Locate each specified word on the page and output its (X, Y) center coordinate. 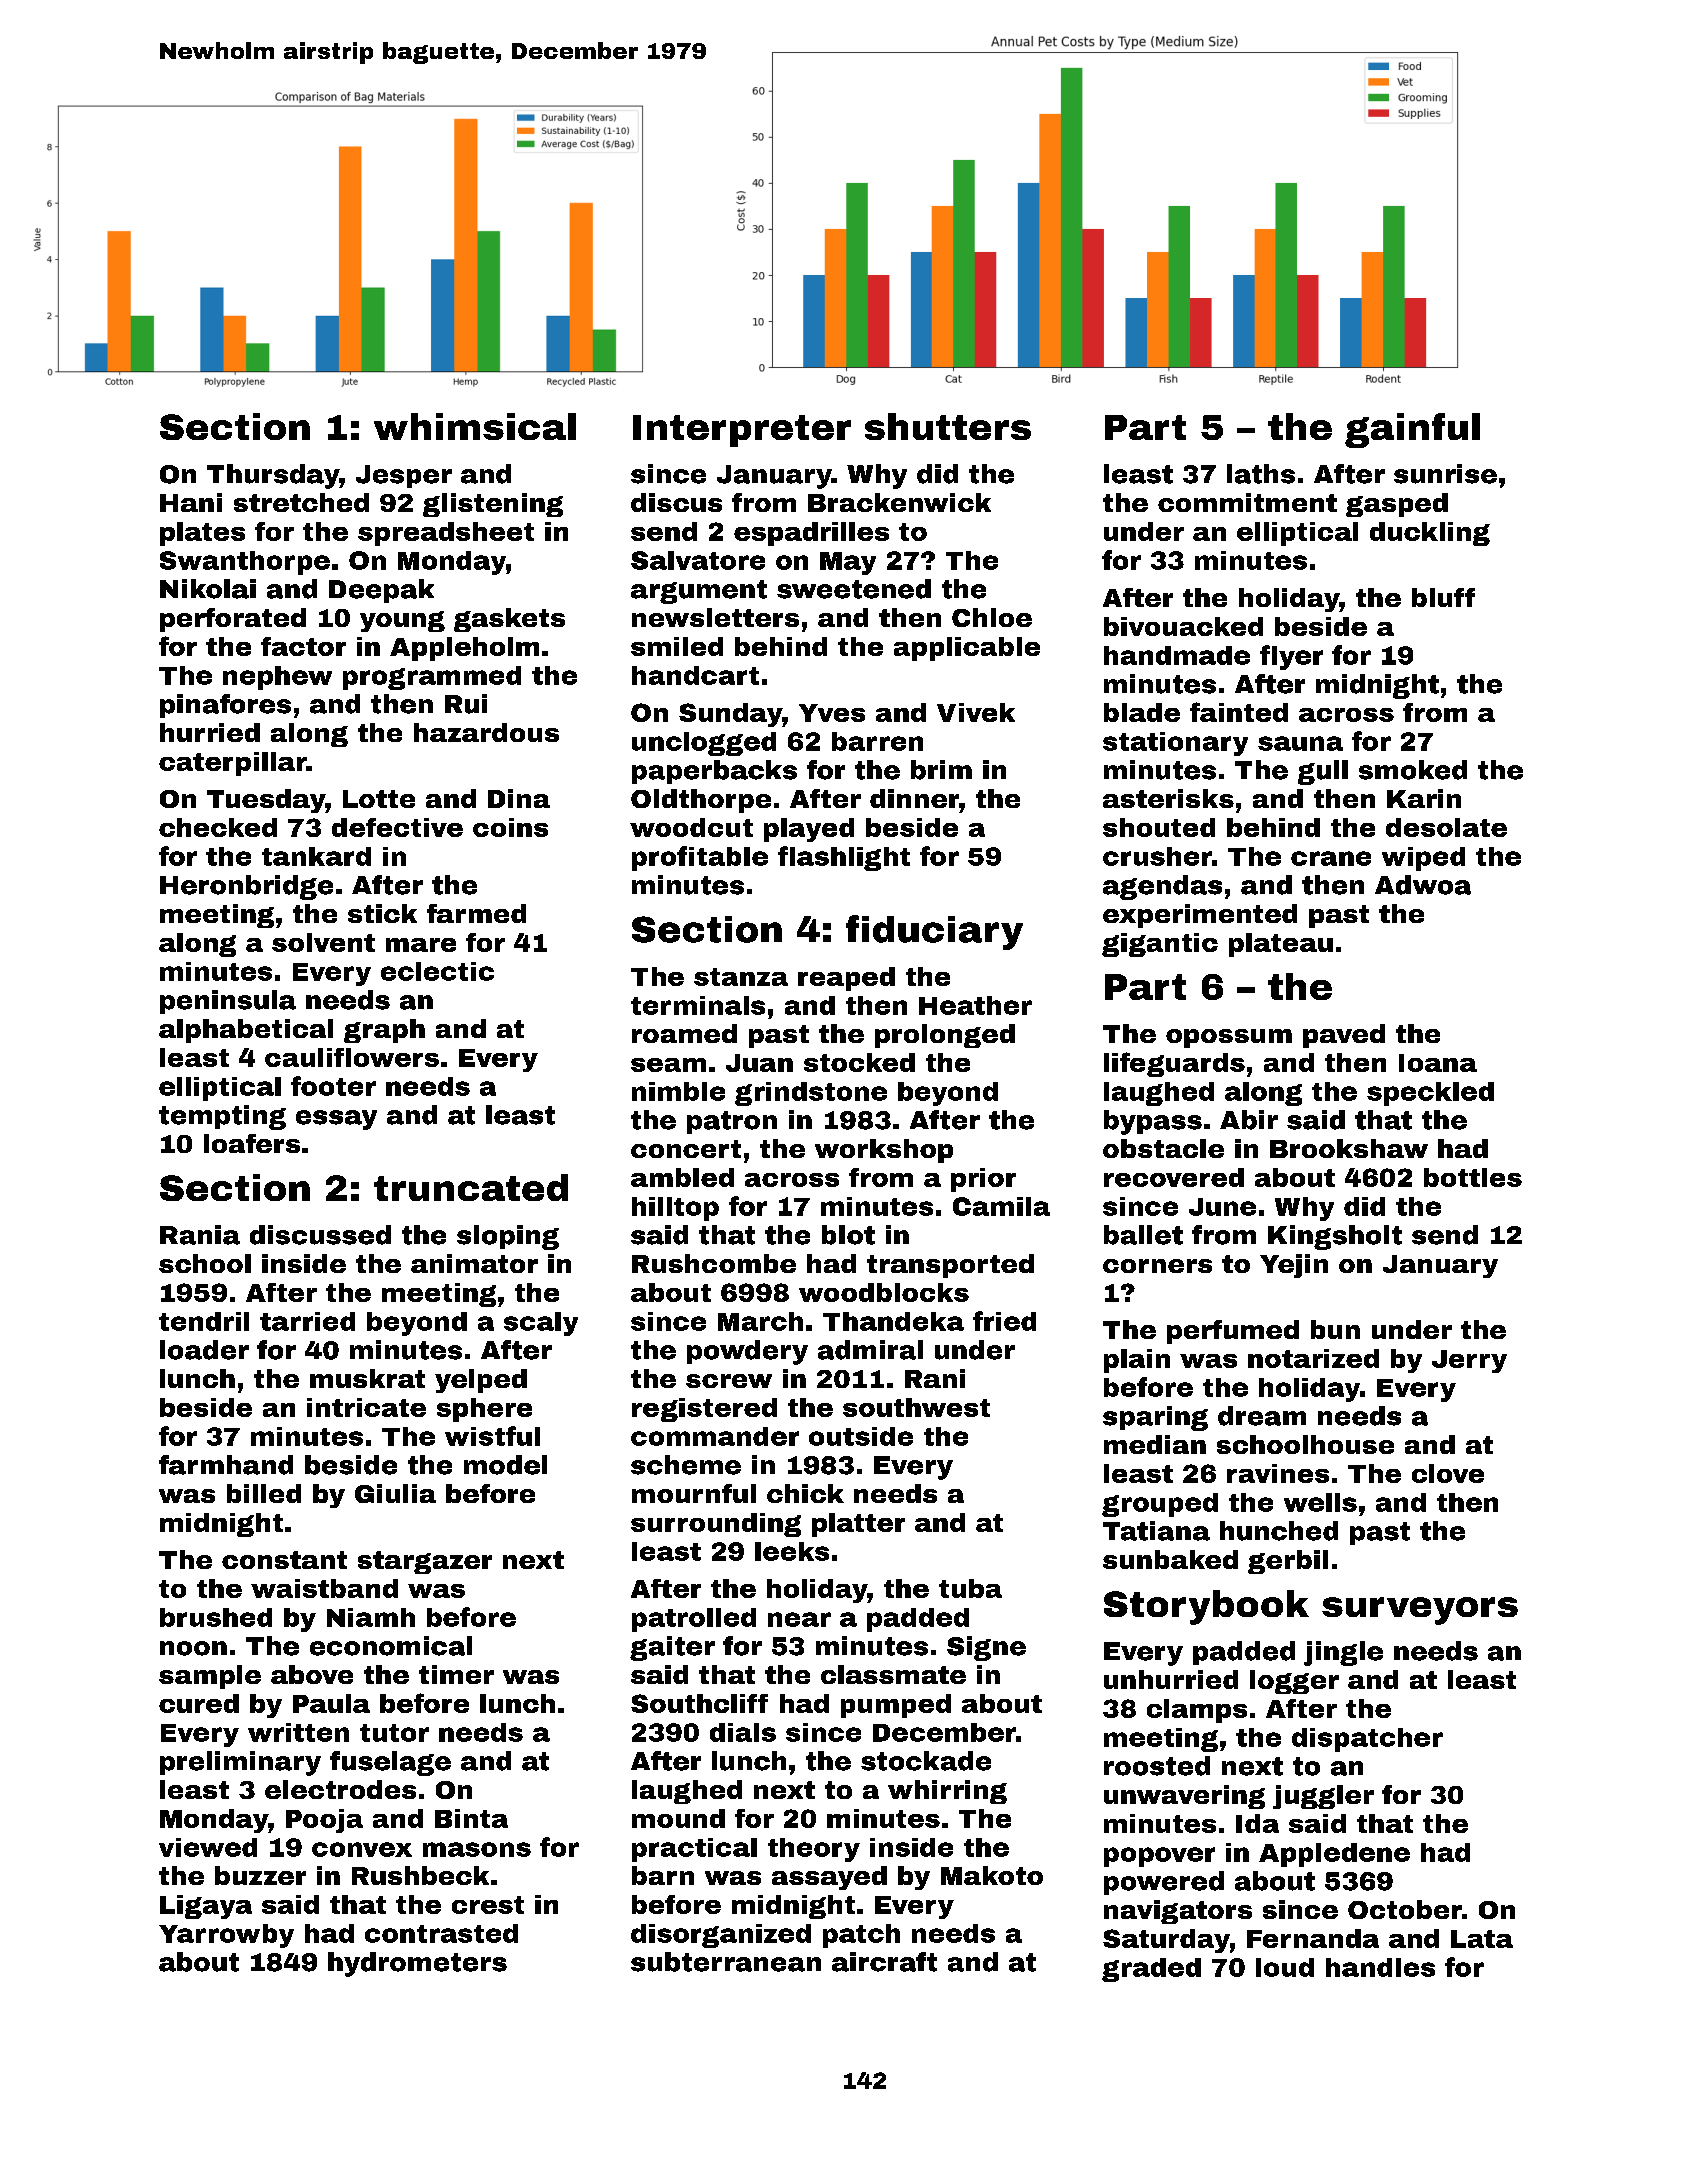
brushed (216, 1617)
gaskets (509, 620)
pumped (896, 1706)
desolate (1446, 827)
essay (336, 1120)
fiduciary (934, 932)
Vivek (976, 712)
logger (1294, 1682)
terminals (698, 1005)
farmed (476, 913)
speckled (1430, 1094)
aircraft (884, 1962)
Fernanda (1313, 1938)
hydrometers (417, 1964)
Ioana (1438, 1063)
